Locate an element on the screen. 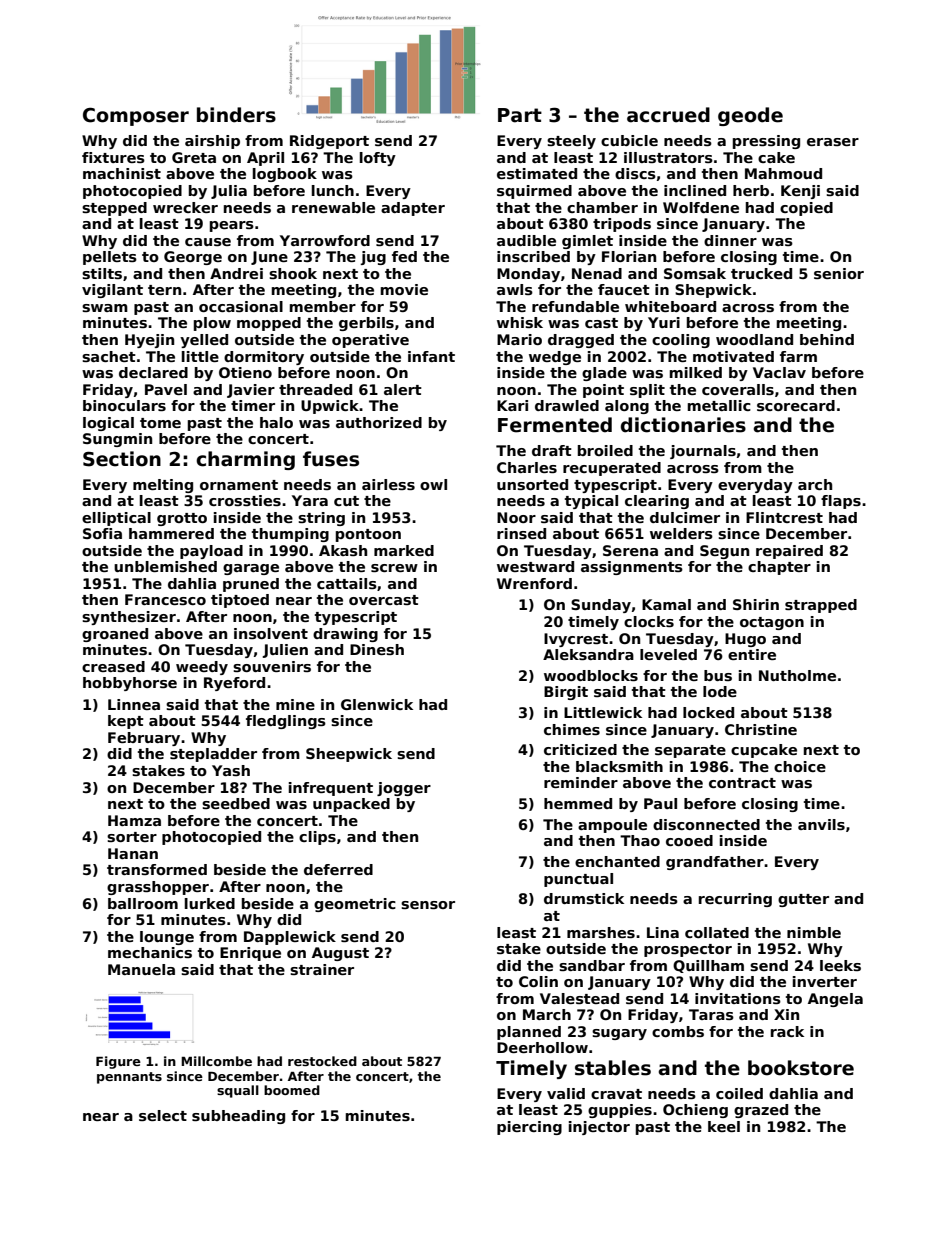 The width and height of the screenshot is (952, 1233). strapped is located at coordinates (821, 606).
